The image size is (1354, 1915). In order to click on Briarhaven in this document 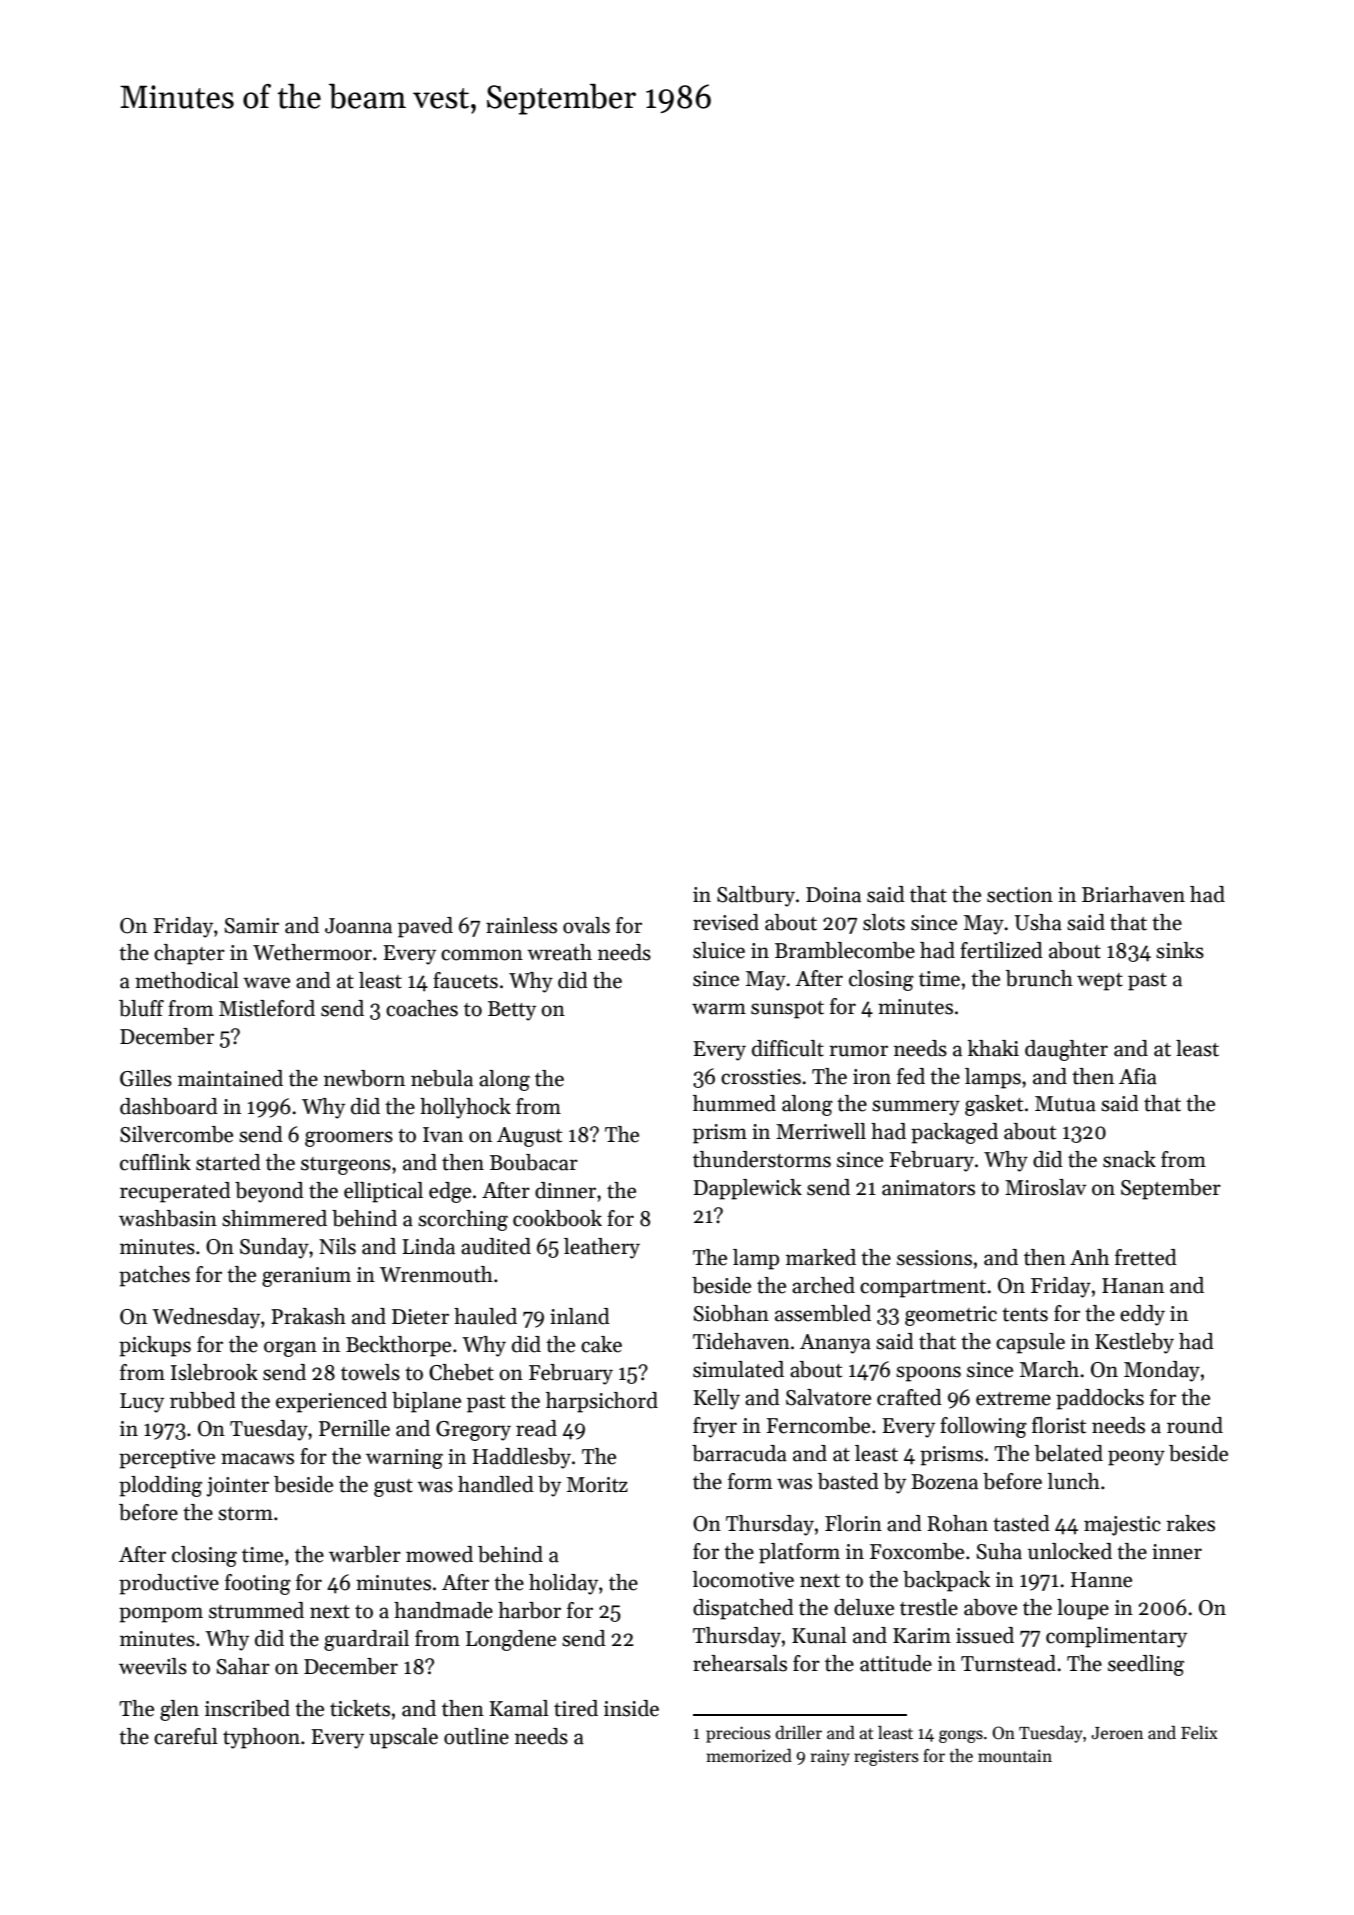, I will do `click(1133, 894)`.
